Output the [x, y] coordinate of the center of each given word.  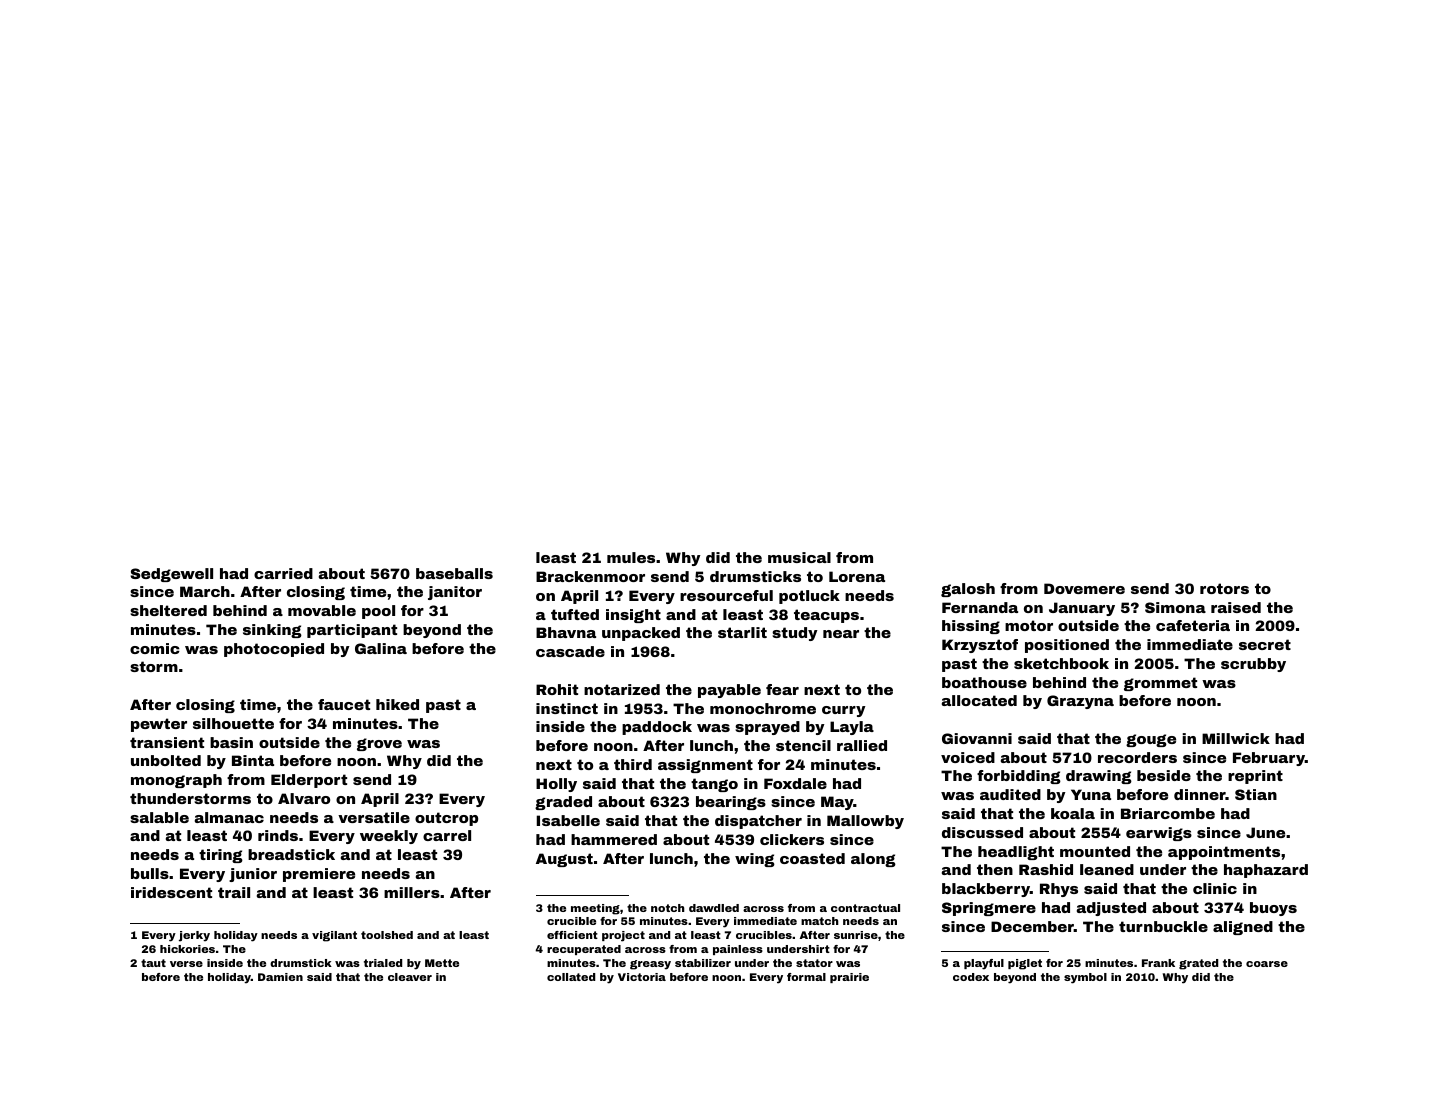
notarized [622, 689]
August [564, 860]
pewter [159, 725]
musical [799, 557]
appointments [1224, 853]
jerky [194, 936]
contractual [865, 908]
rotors [1224, 588]
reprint [1255, 777]
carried [283, 573]
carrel [447, 835]
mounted [1095, 851]
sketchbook [1061, 663]
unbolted [166, 760]
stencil [803, 745]
